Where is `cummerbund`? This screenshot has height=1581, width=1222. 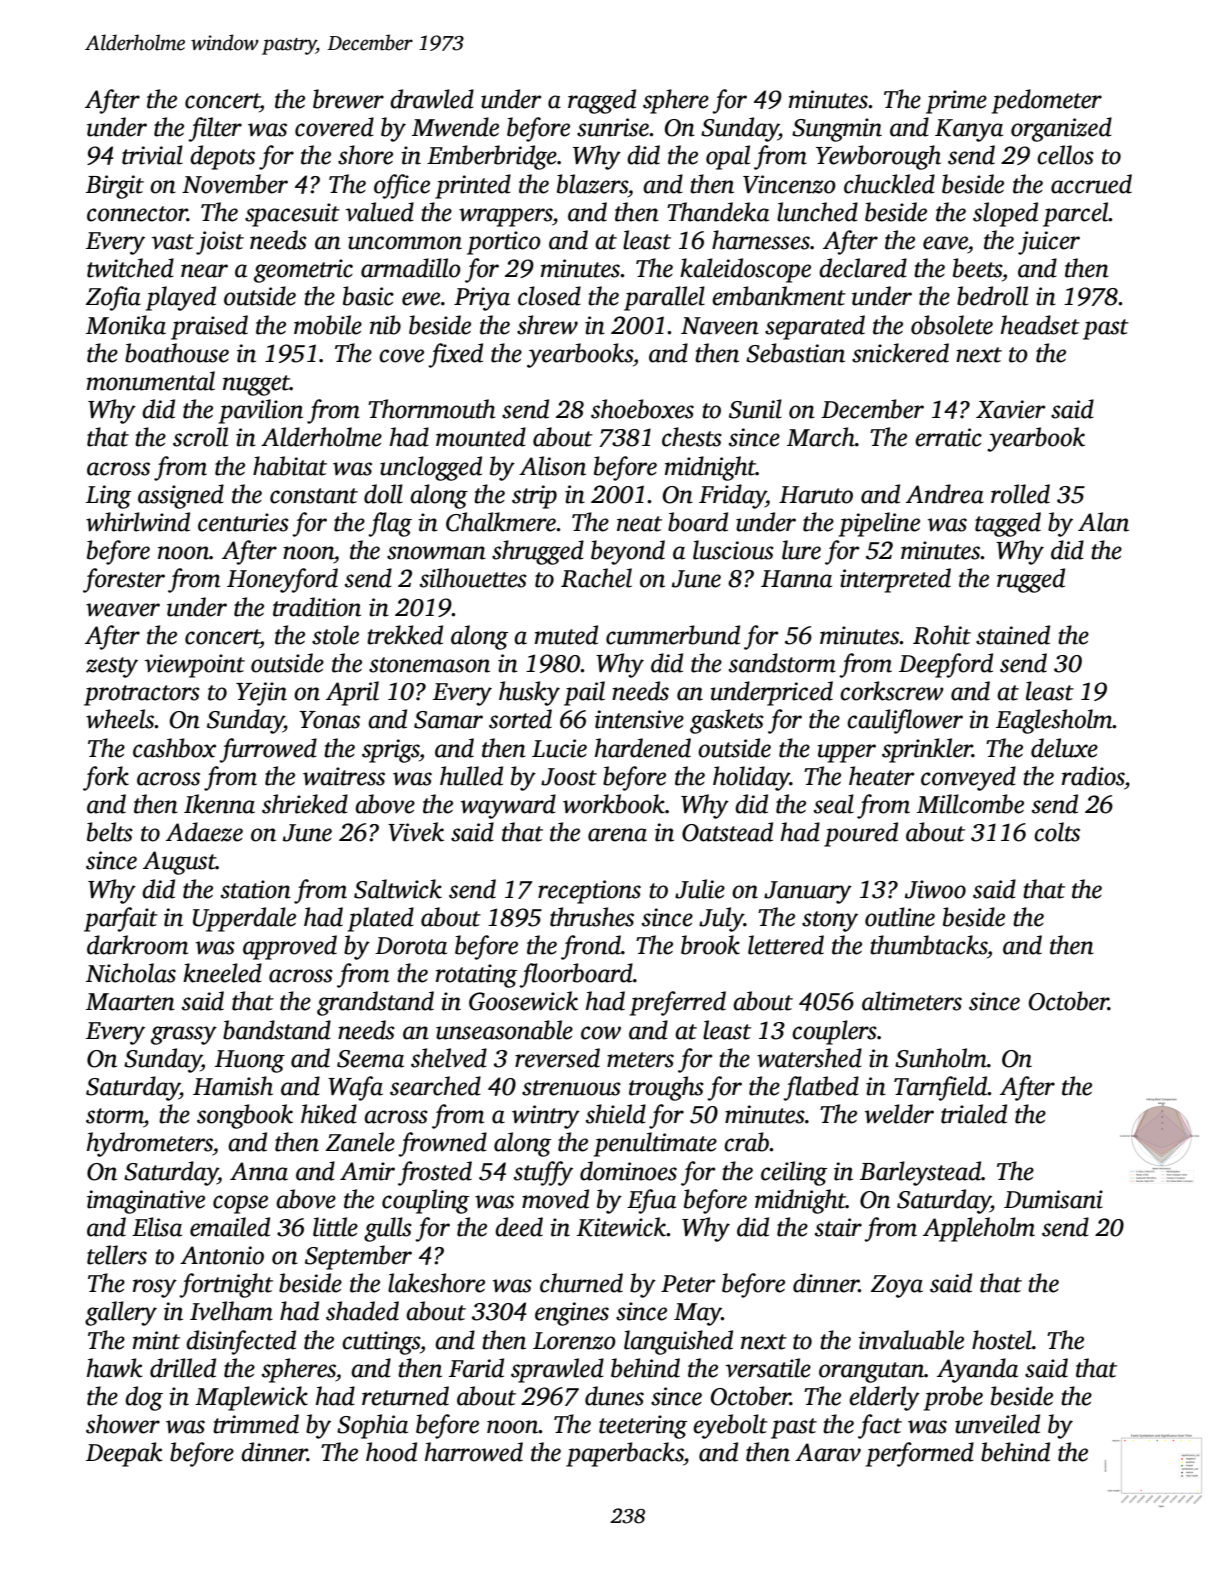 cummerbund is located at coordinates (673, 635).
